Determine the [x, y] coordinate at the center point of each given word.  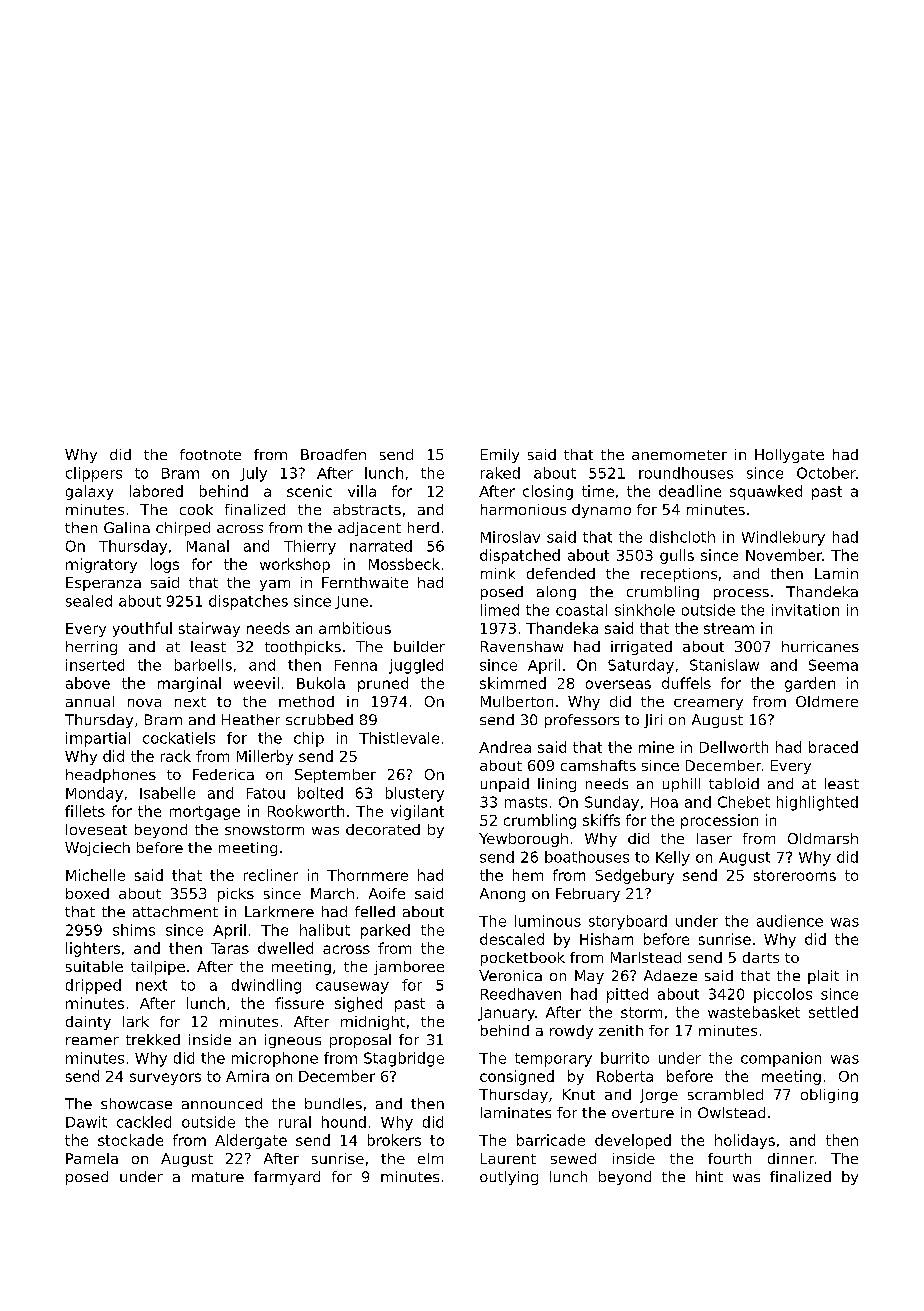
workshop [295, 565]
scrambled [725, 1094]
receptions [679, 575]
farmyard [287, 1178]
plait [823, 977]
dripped [93, 986]
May [589, 977]
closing [548, 492]
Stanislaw [724, 665]
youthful [142, 629]
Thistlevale [399, 738]
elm [430, 1158]
